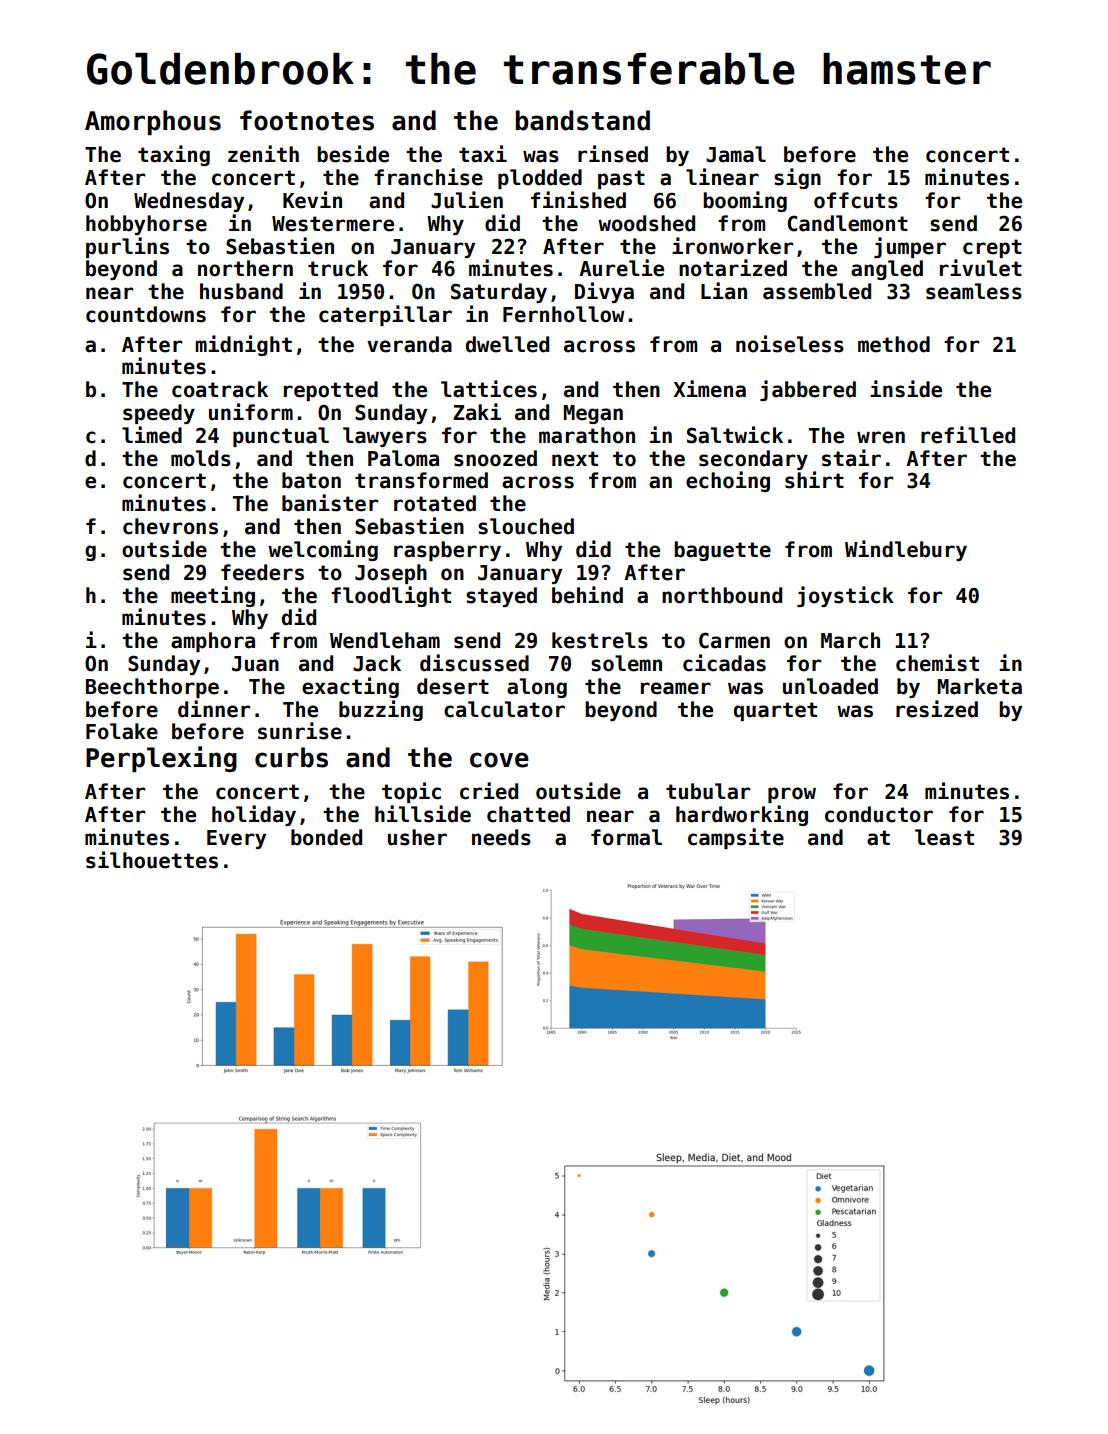  Describe the element at coordinates (170, 526) in the screenshot. I see `chevrons` at that location.
